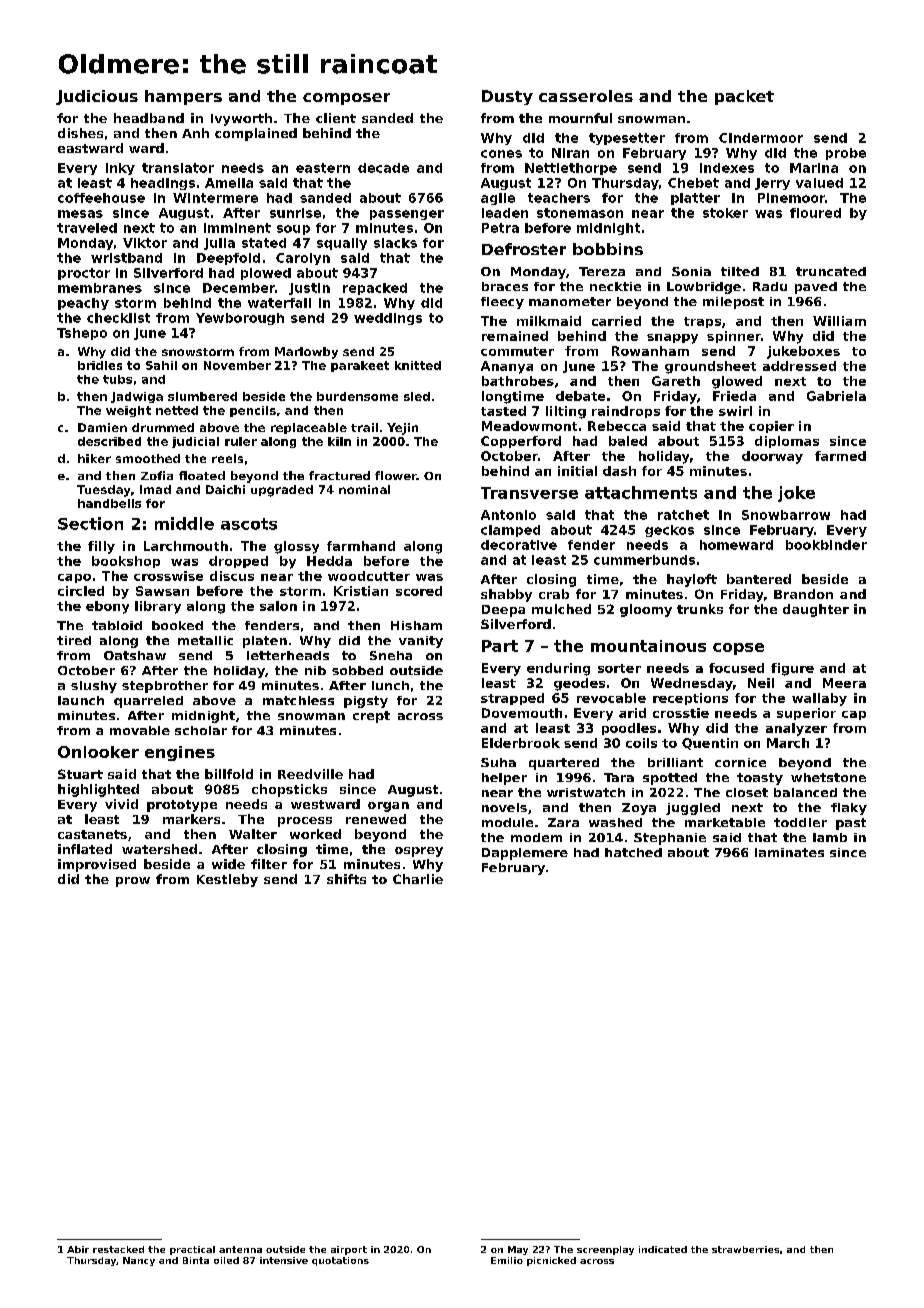 The width and height of the document is (924, 1308). What do you see at coordinates (744, 97) in the document?
I see `packet` at bounding box center [744, 97].
